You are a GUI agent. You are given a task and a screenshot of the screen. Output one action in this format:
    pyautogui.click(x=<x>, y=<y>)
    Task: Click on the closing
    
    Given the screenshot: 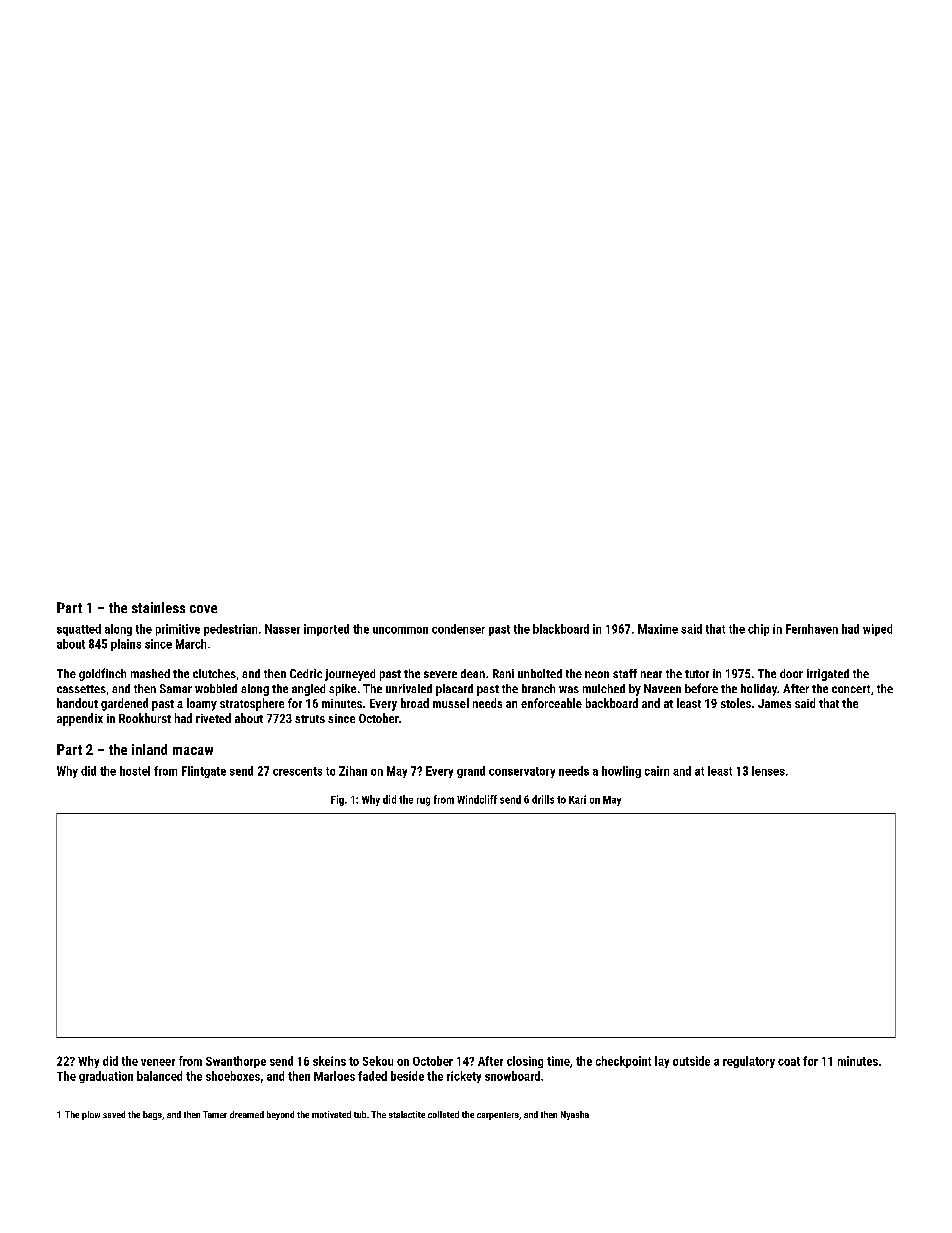 What is the action you would take?
    pyautogui.click(x=525, y=1062)
